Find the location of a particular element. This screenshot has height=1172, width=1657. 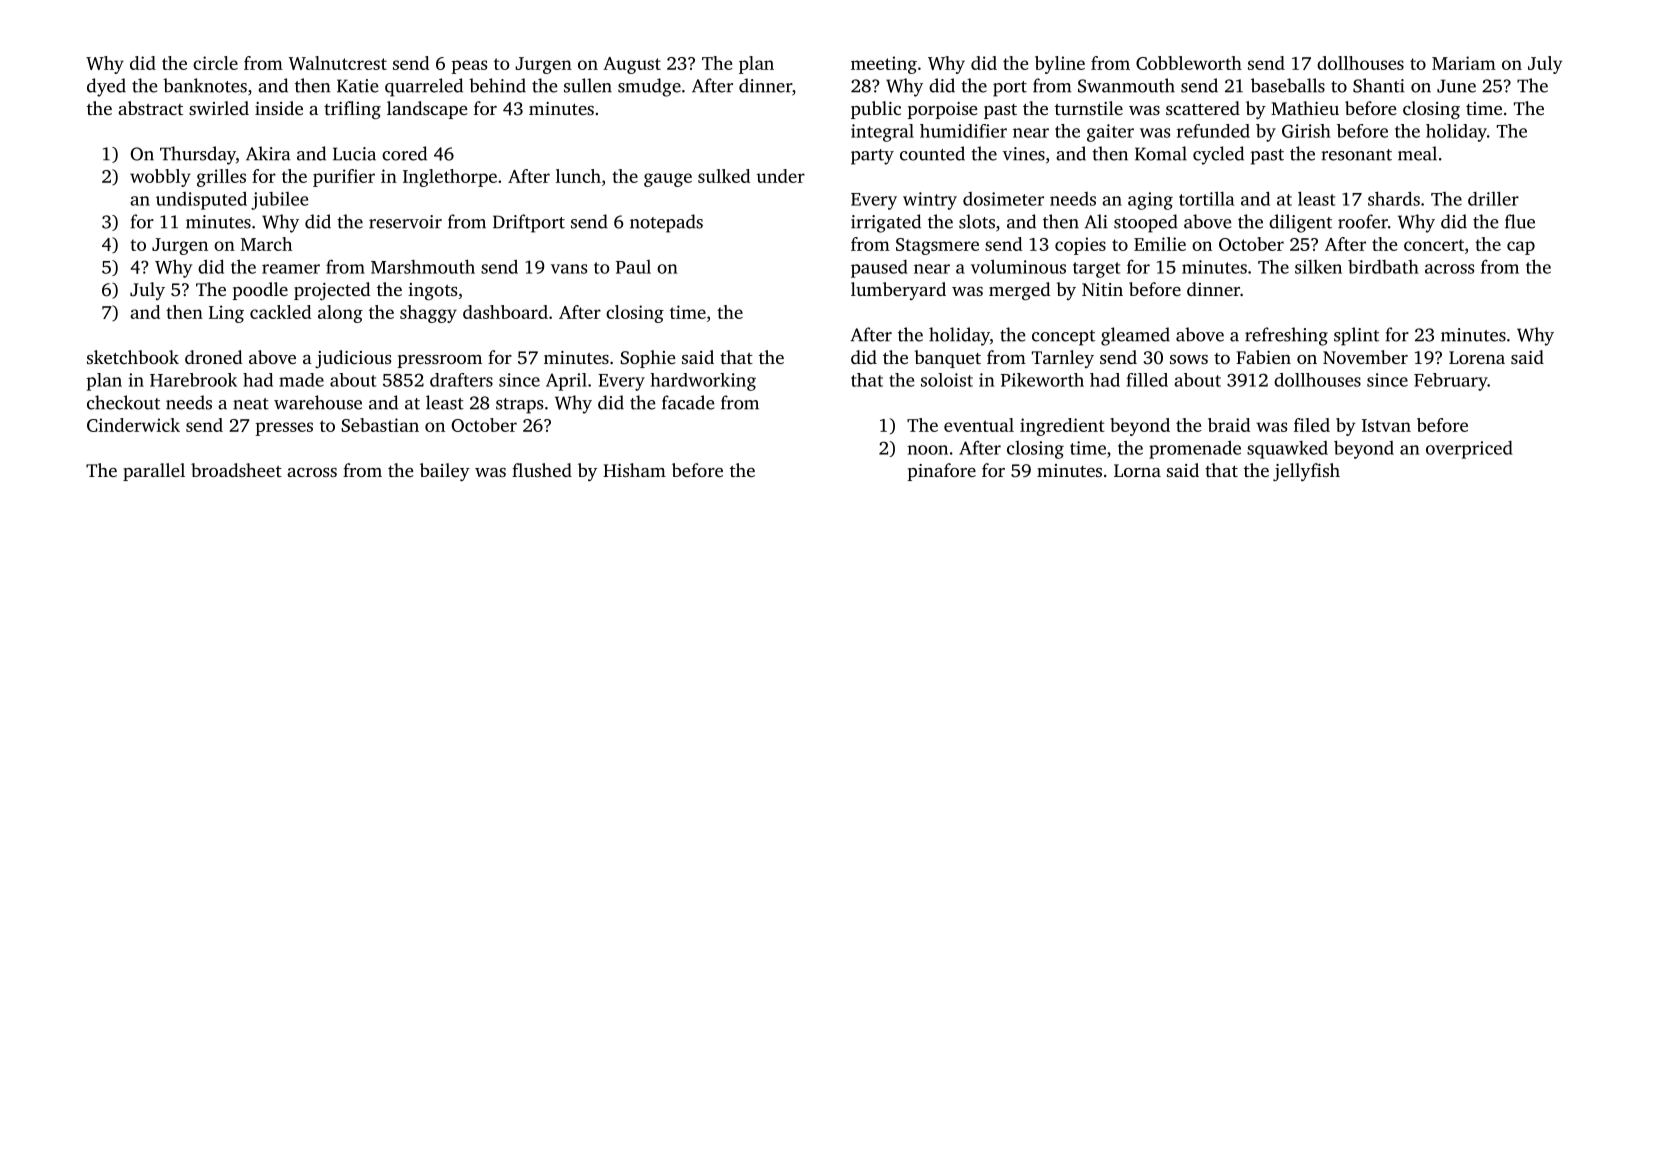

pinafore is located at coordinates (942, 472).
